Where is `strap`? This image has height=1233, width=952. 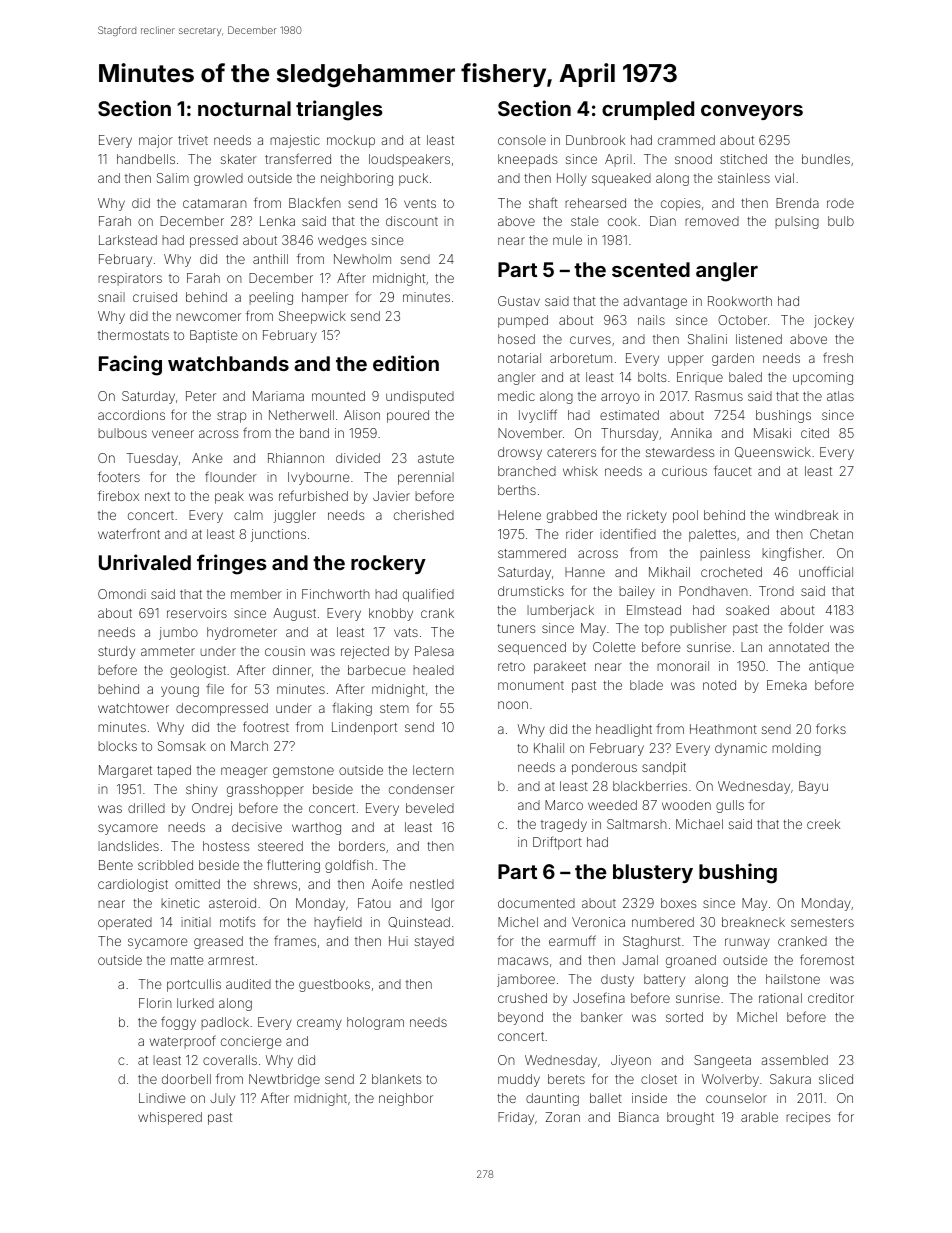 strap is located at coordinates (231, 417).
